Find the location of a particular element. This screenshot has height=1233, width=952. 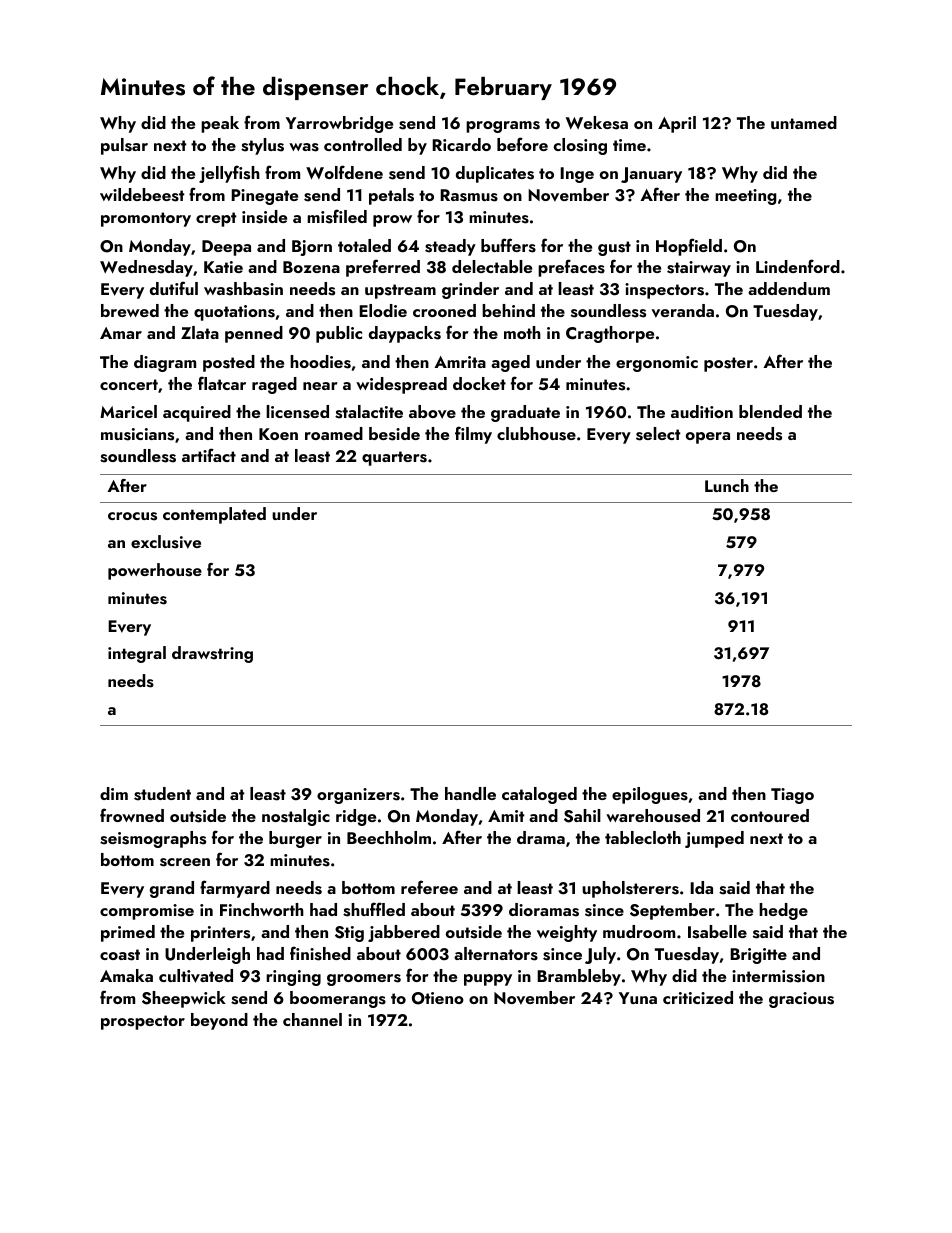

student is located at coordinates (162, 794).
